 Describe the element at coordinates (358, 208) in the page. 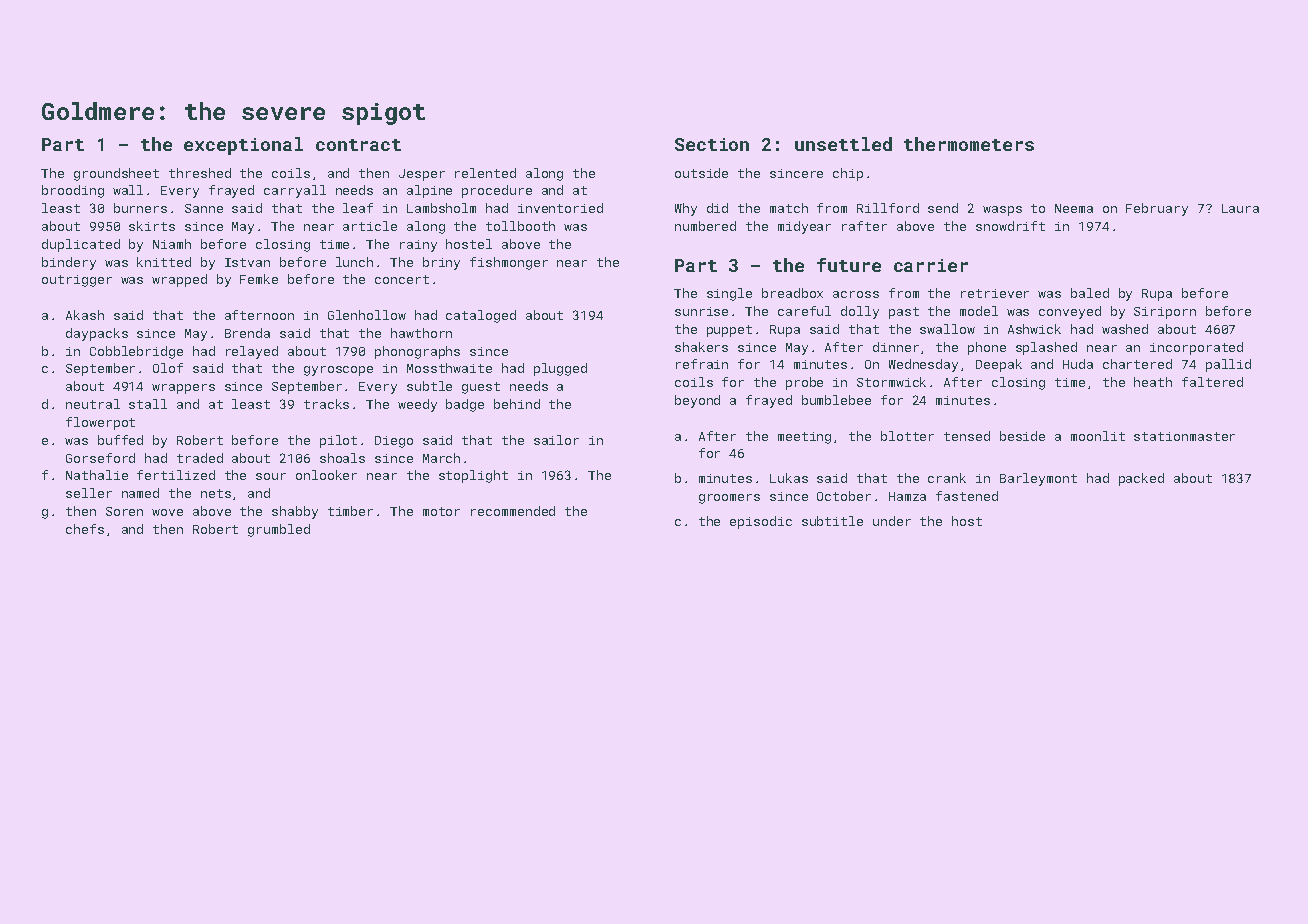

I see `leaf` at that location.
